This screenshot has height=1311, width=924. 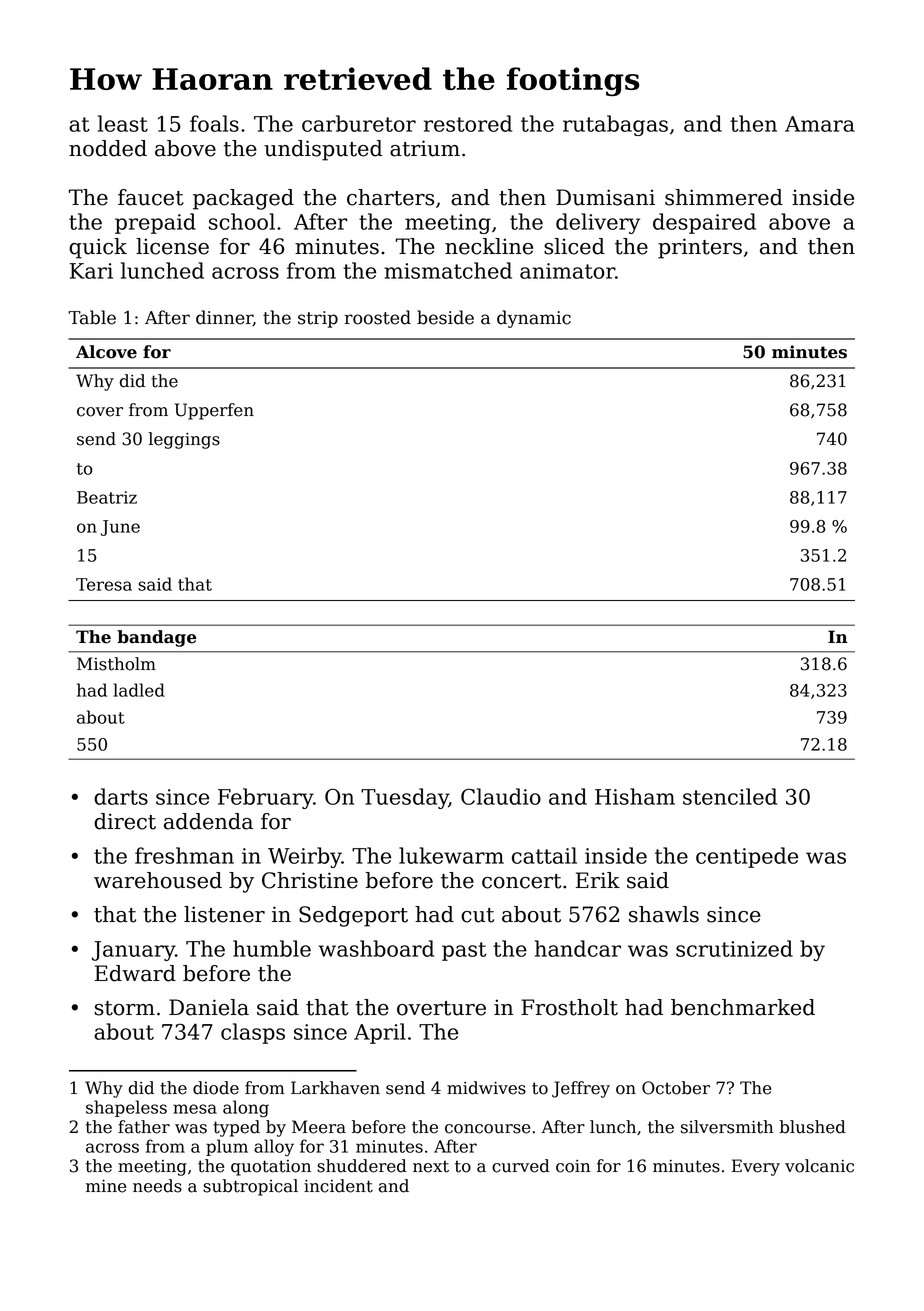 What do you see at coordinates (405, 798) in the screenshot?
I see `Tuesday` at bounding box center [405, 798].
